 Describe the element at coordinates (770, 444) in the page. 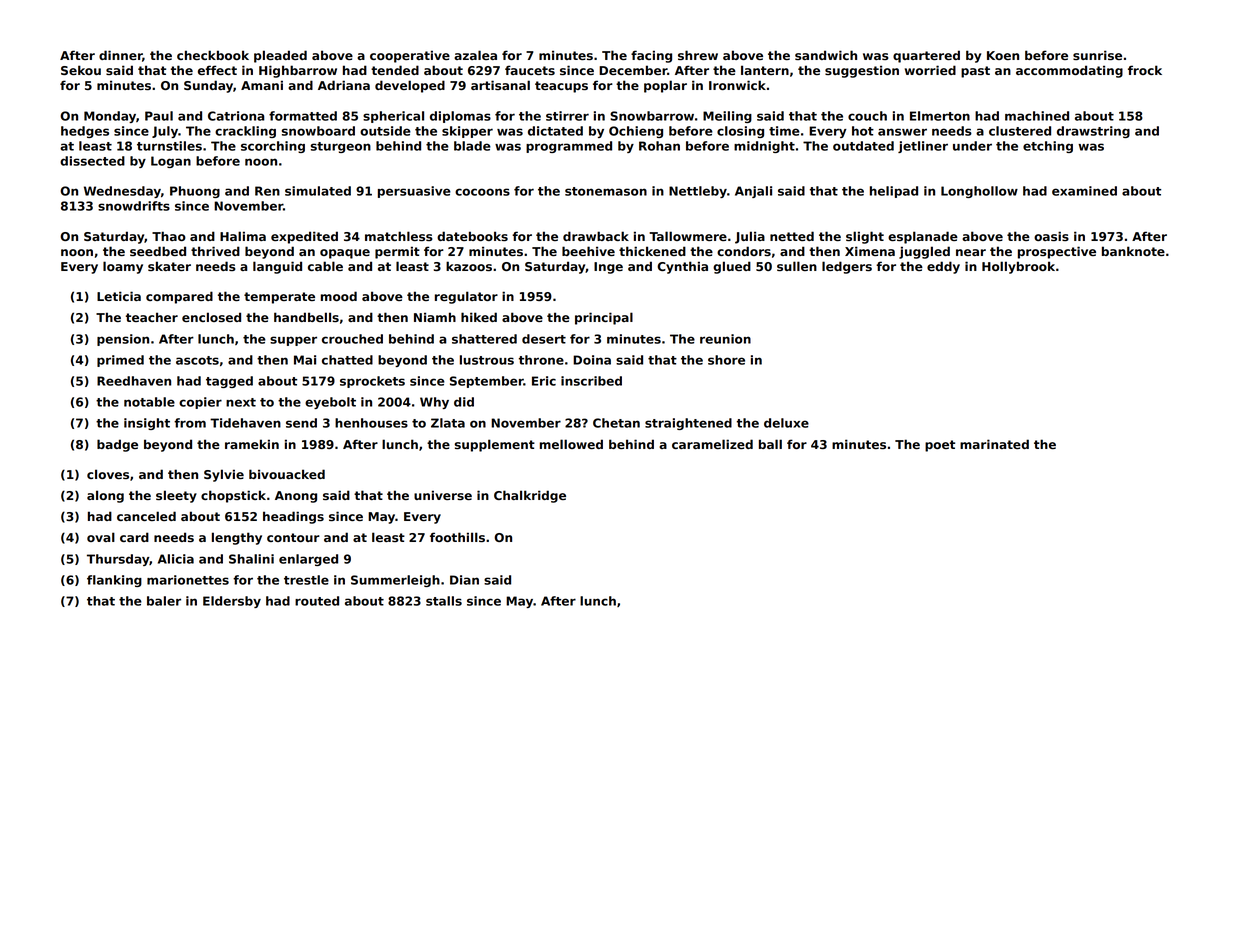

I see `ball` at that location.
